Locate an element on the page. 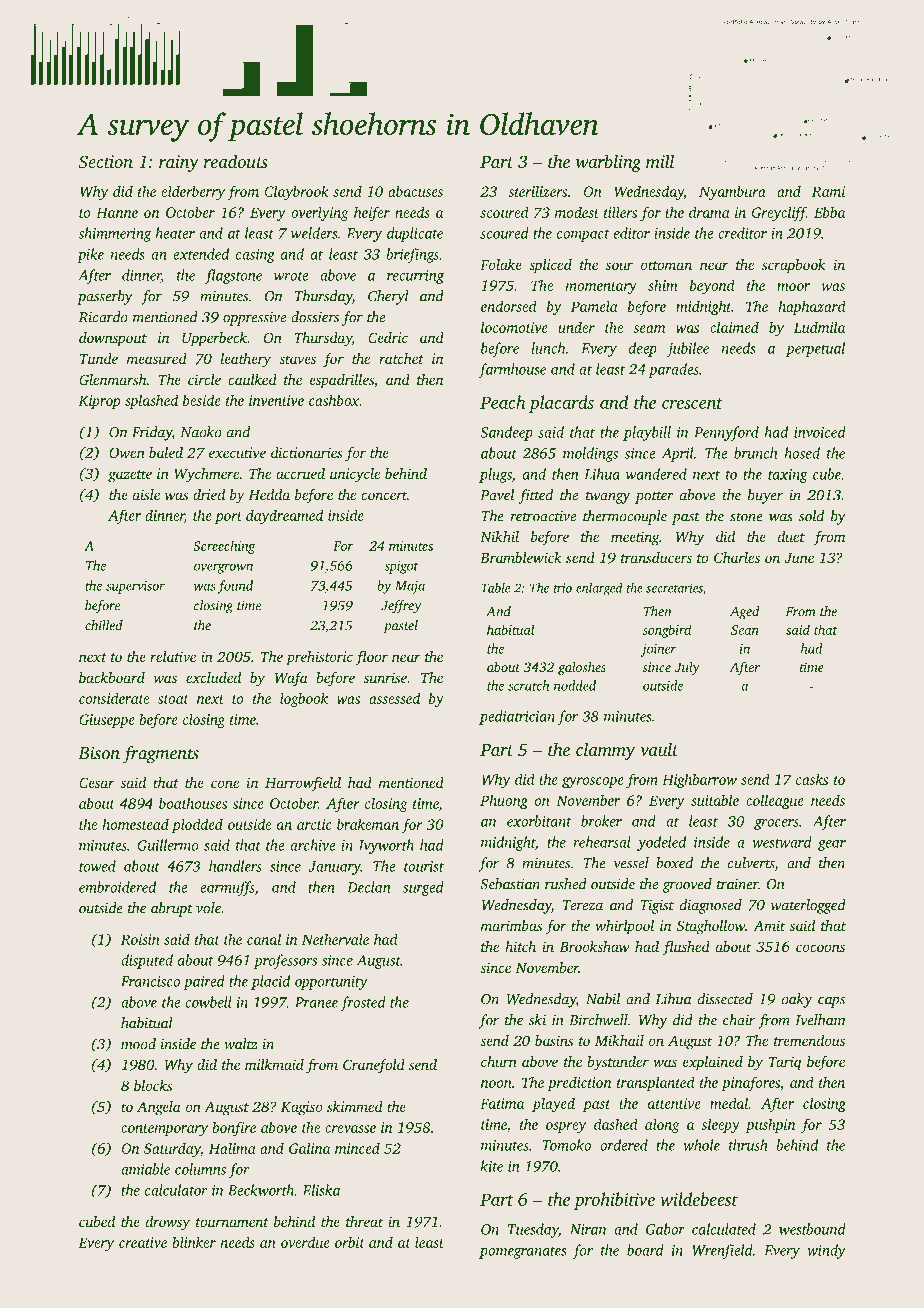  hitch is located at coordinates (520, 946).
